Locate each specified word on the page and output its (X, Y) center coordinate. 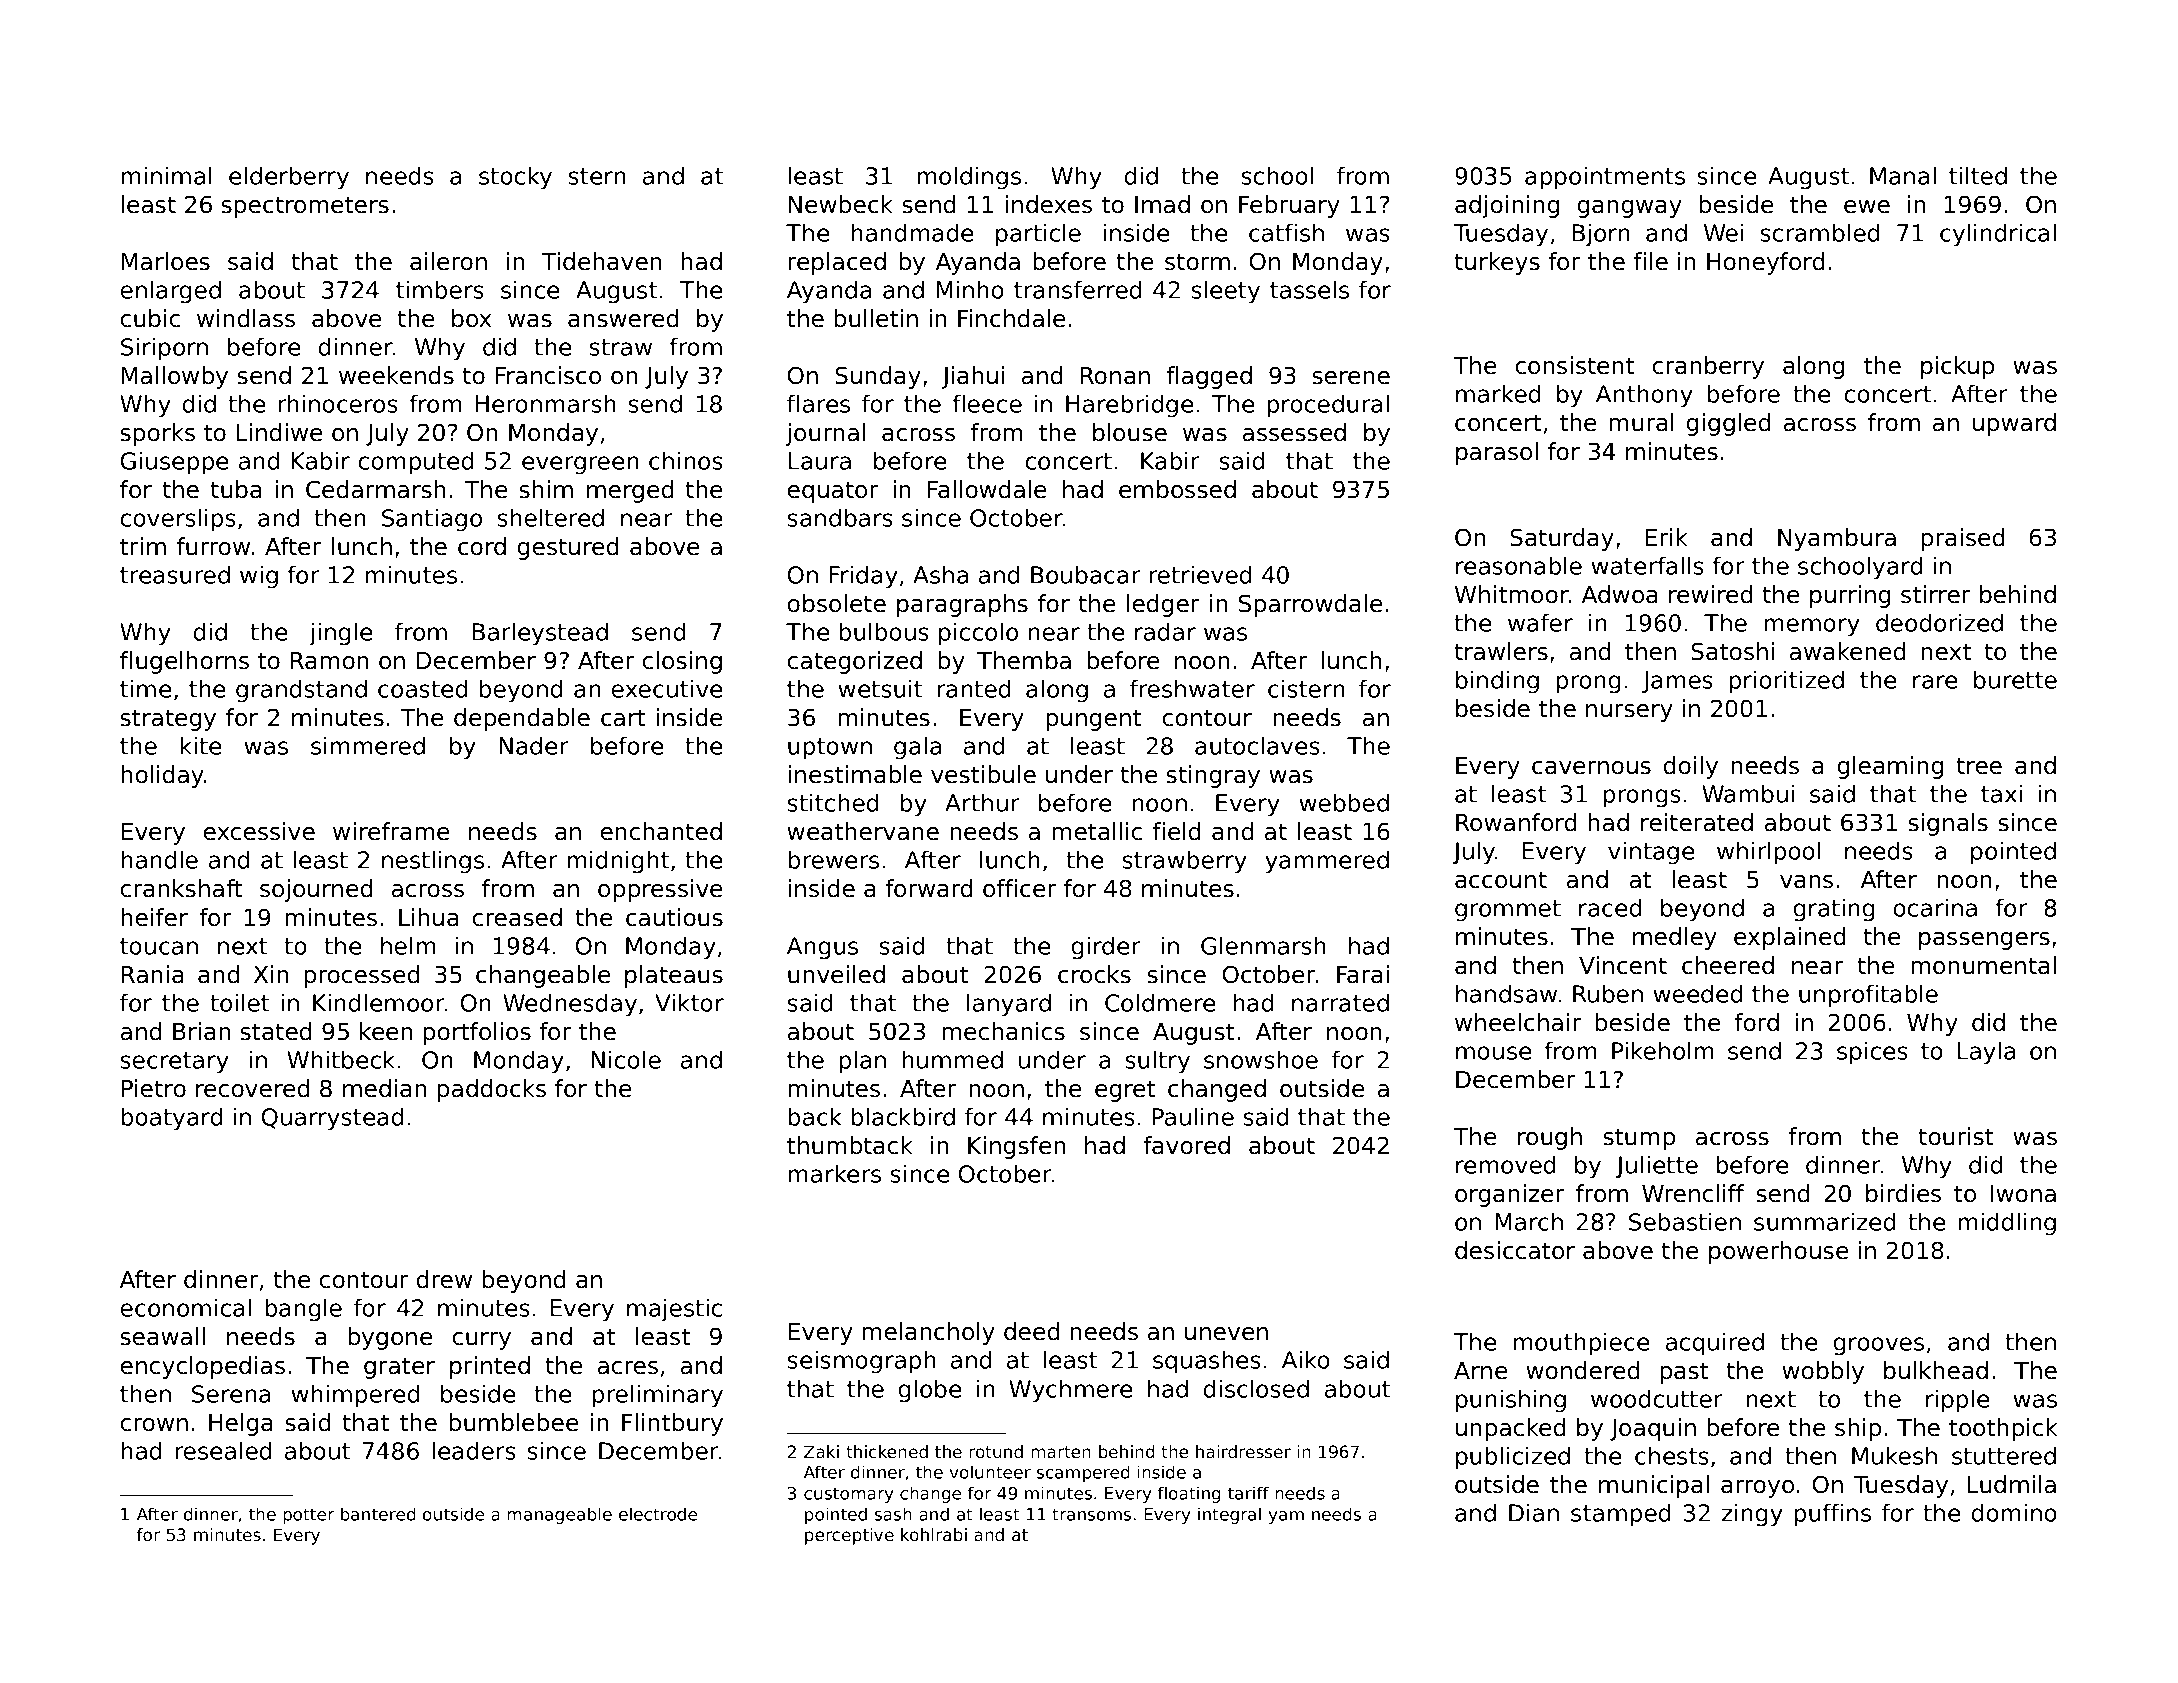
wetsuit (880, 688)
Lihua (428, 917)
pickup (1957, 367)
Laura (820, 461)
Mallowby (175, 377)
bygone (390, 1338)
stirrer (1935, 594)
